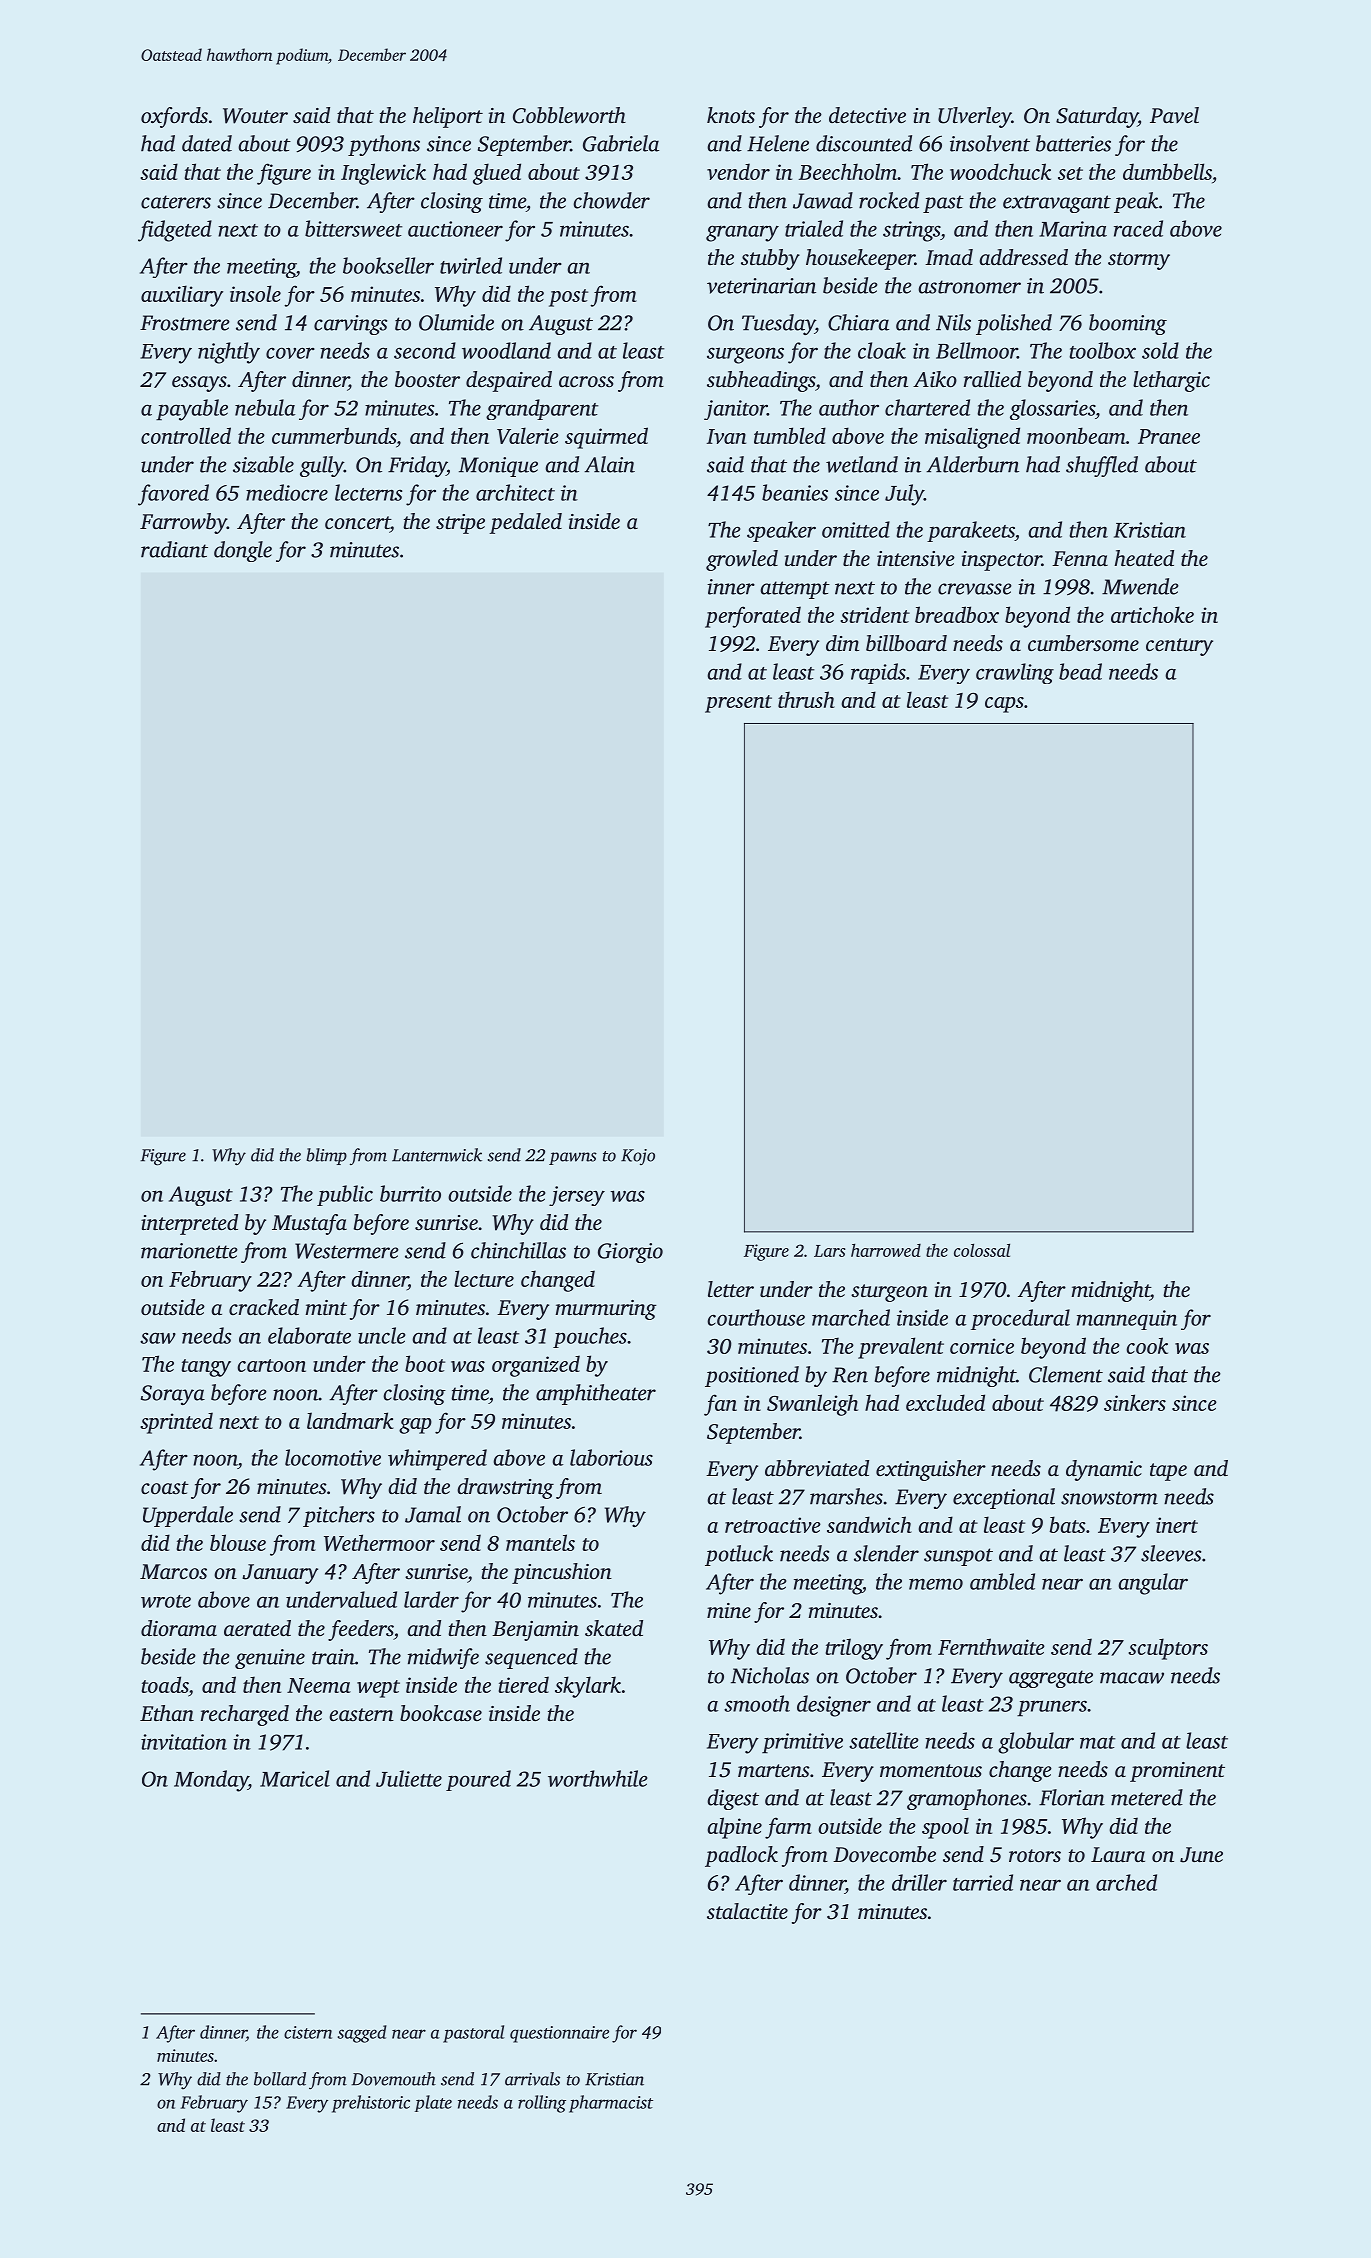 Image resolution: width=1371 pixels, height=2258 pixels. What do you see at coordinates (1167, 171) in the screenshot?
I see `dumbbells` at bounding box center [1167, 171].
